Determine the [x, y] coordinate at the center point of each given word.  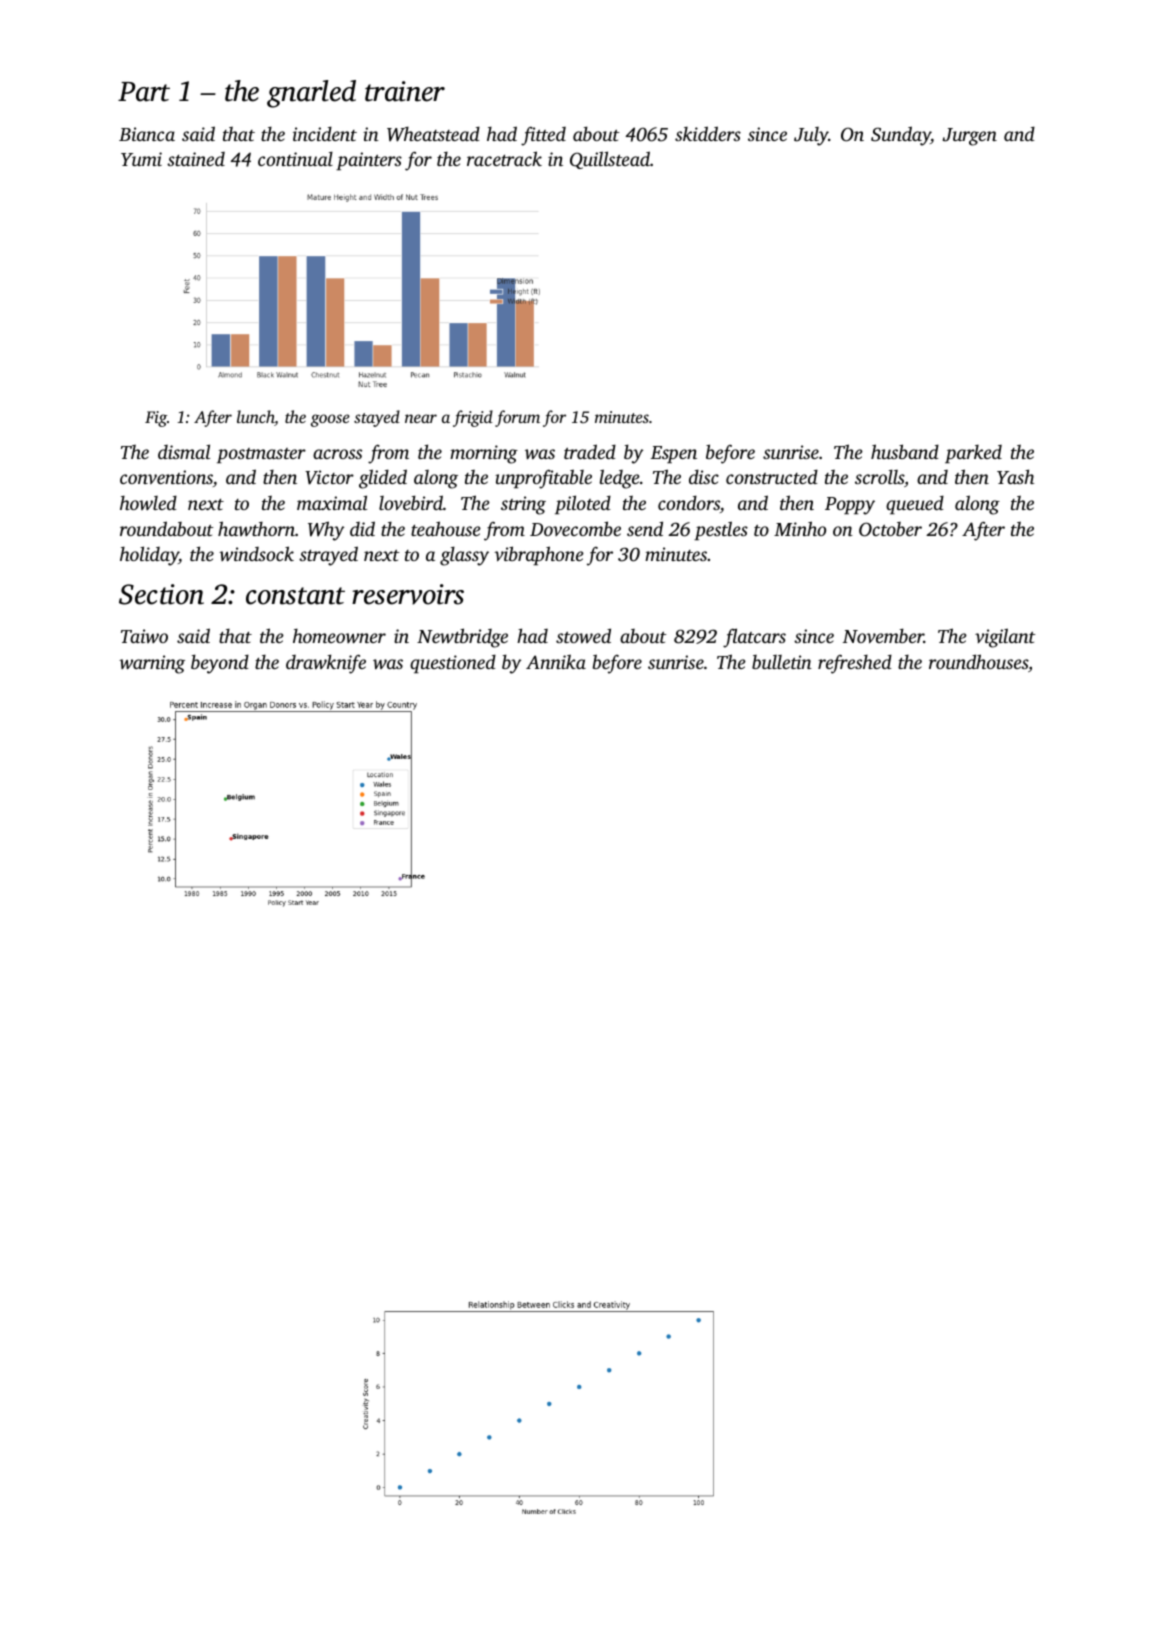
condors [689, 503]
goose [330, 420]
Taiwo [144, 636]
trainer [405, 91]
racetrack [504, 158]
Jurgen [969, 137]
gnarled [311, 94]
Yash [1015, 476]
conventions [166, 477]
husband [905, 451]
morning [484, 454]
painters [369, 161]
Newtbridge [462, 638]
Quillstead [610, 160]
